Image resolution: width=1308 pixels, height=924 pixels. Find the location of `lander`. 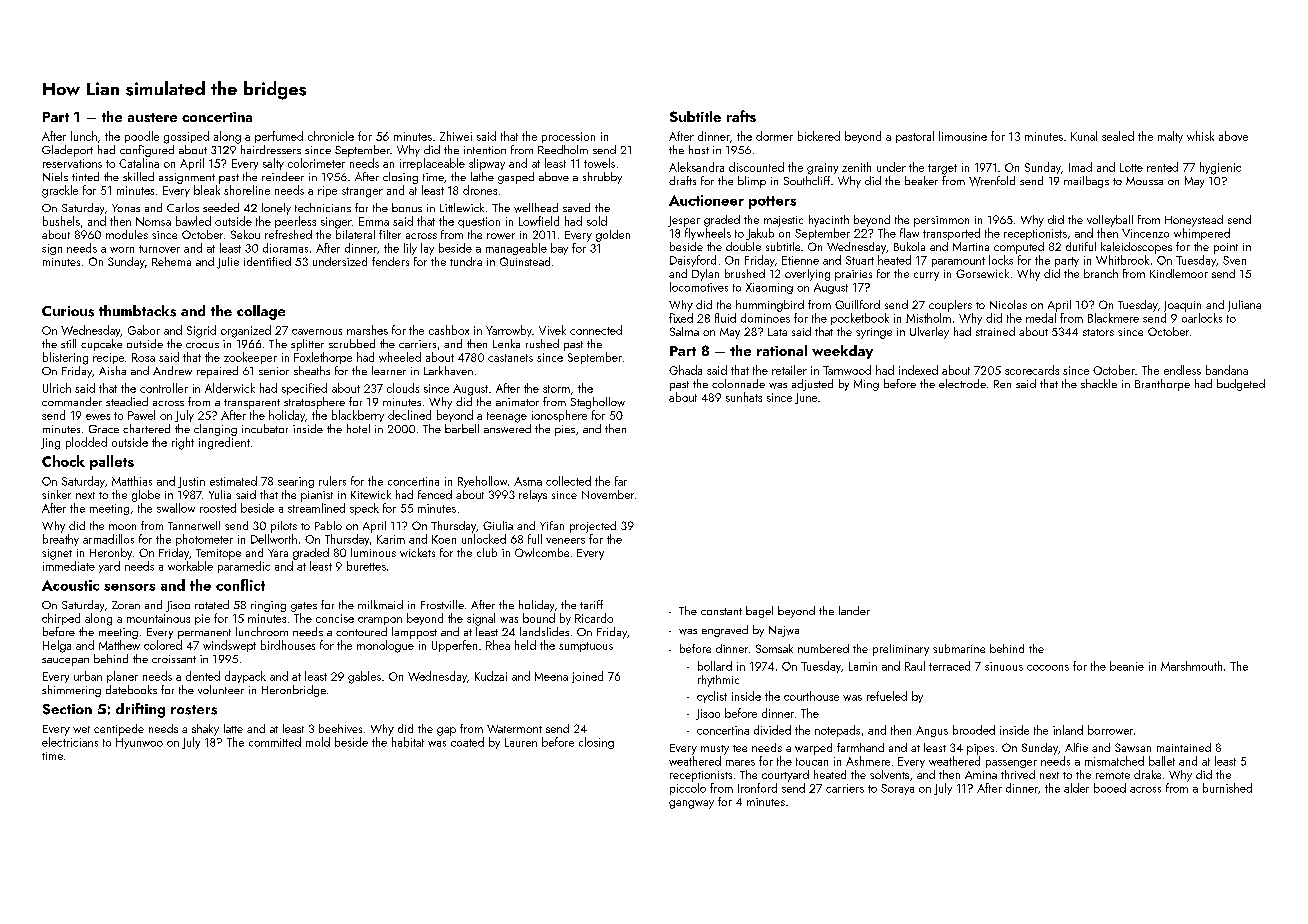

lander is located at coordinates (854, 610).
